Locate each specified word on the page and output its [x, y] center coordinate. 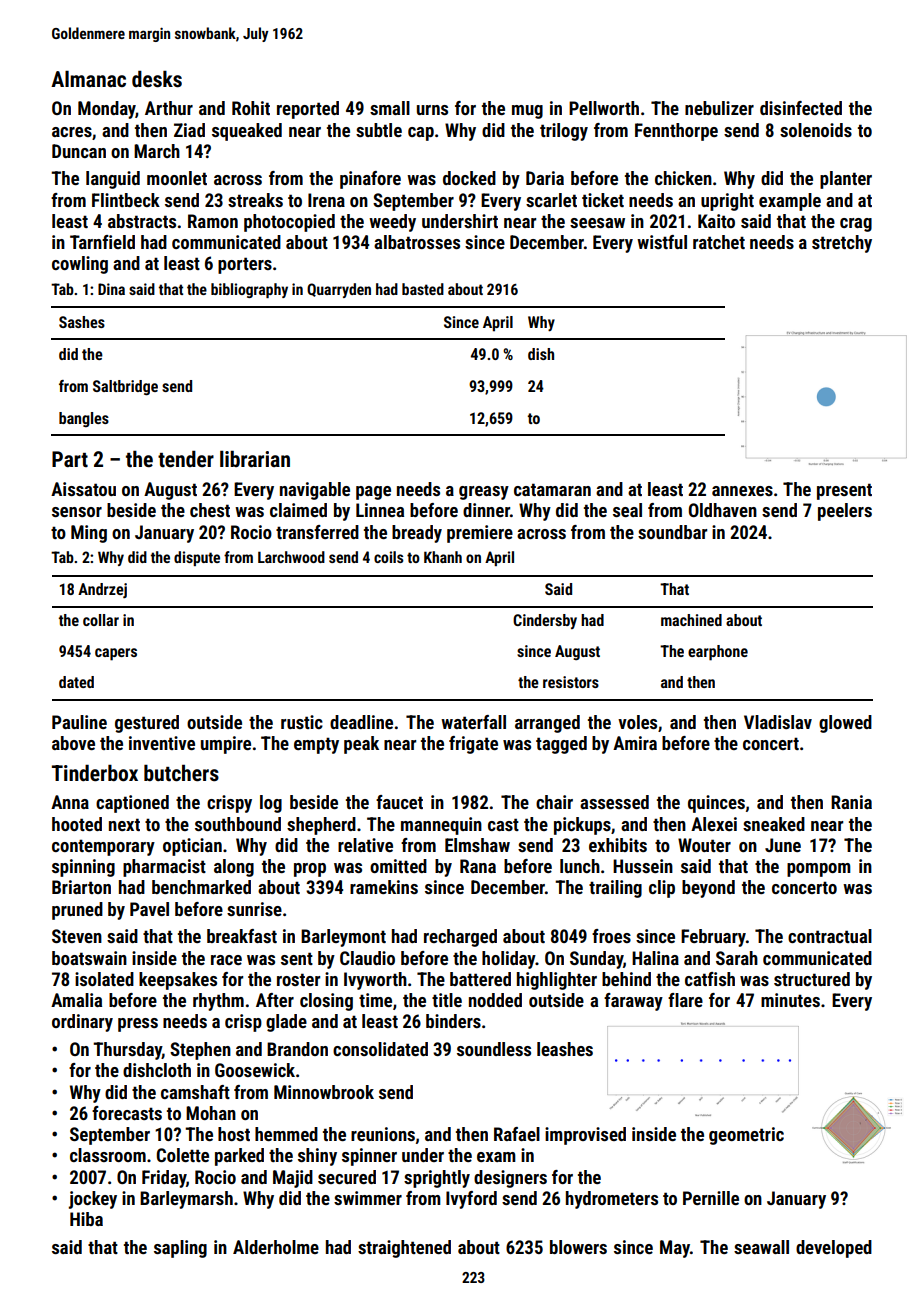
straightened [404, 1249]
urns [432, 110]
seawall [761, 1247]
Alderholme [276, 1247]
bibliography [249, 290]
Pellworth [604, 108]
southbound [238, 824]
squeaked [247, 132]
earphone [718, 653]
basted [423, 289]
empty [316, 745]
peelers [845, 512]
